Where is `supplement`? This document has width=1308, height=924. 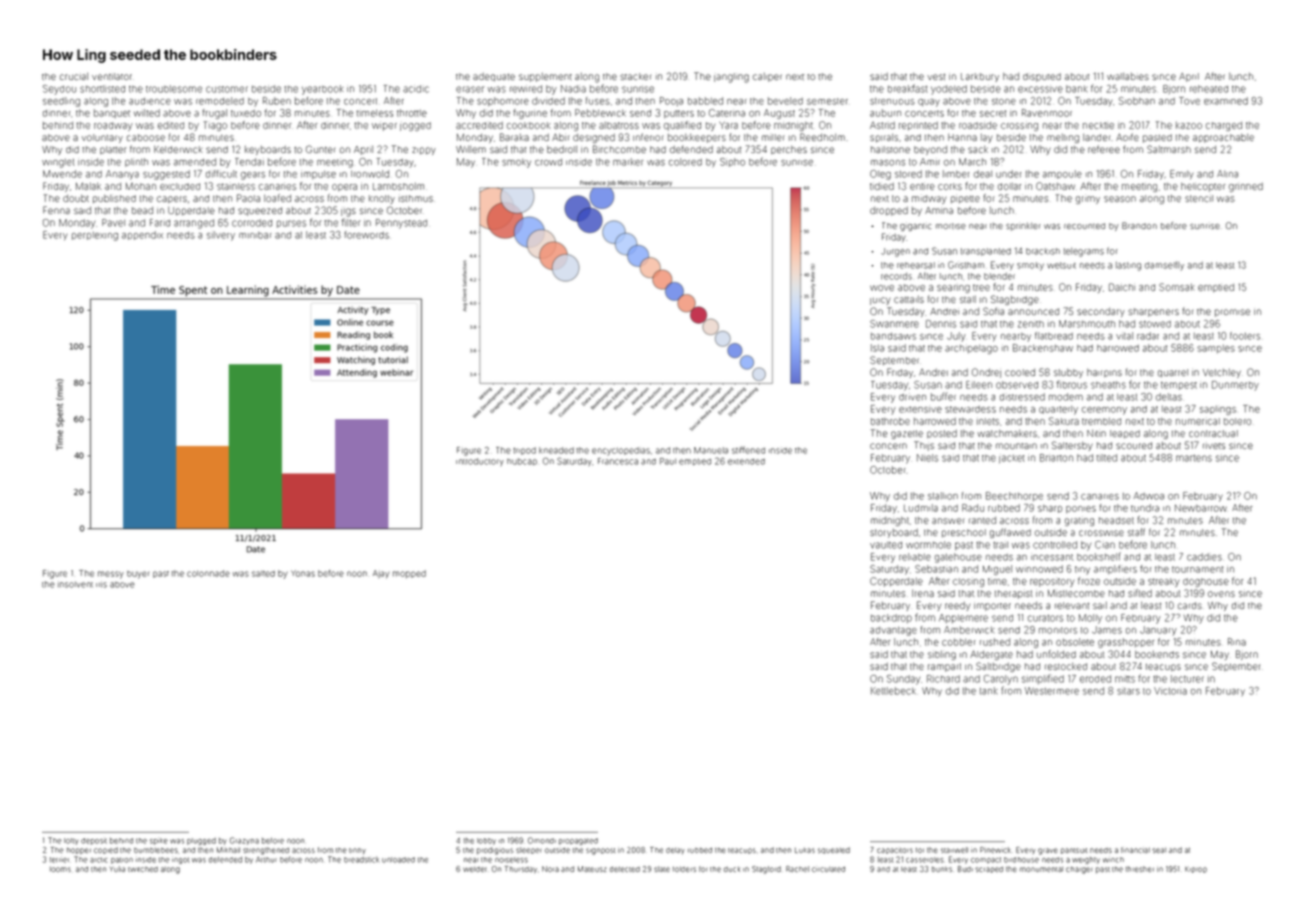
supplement is located at coordinates (545, 77).
